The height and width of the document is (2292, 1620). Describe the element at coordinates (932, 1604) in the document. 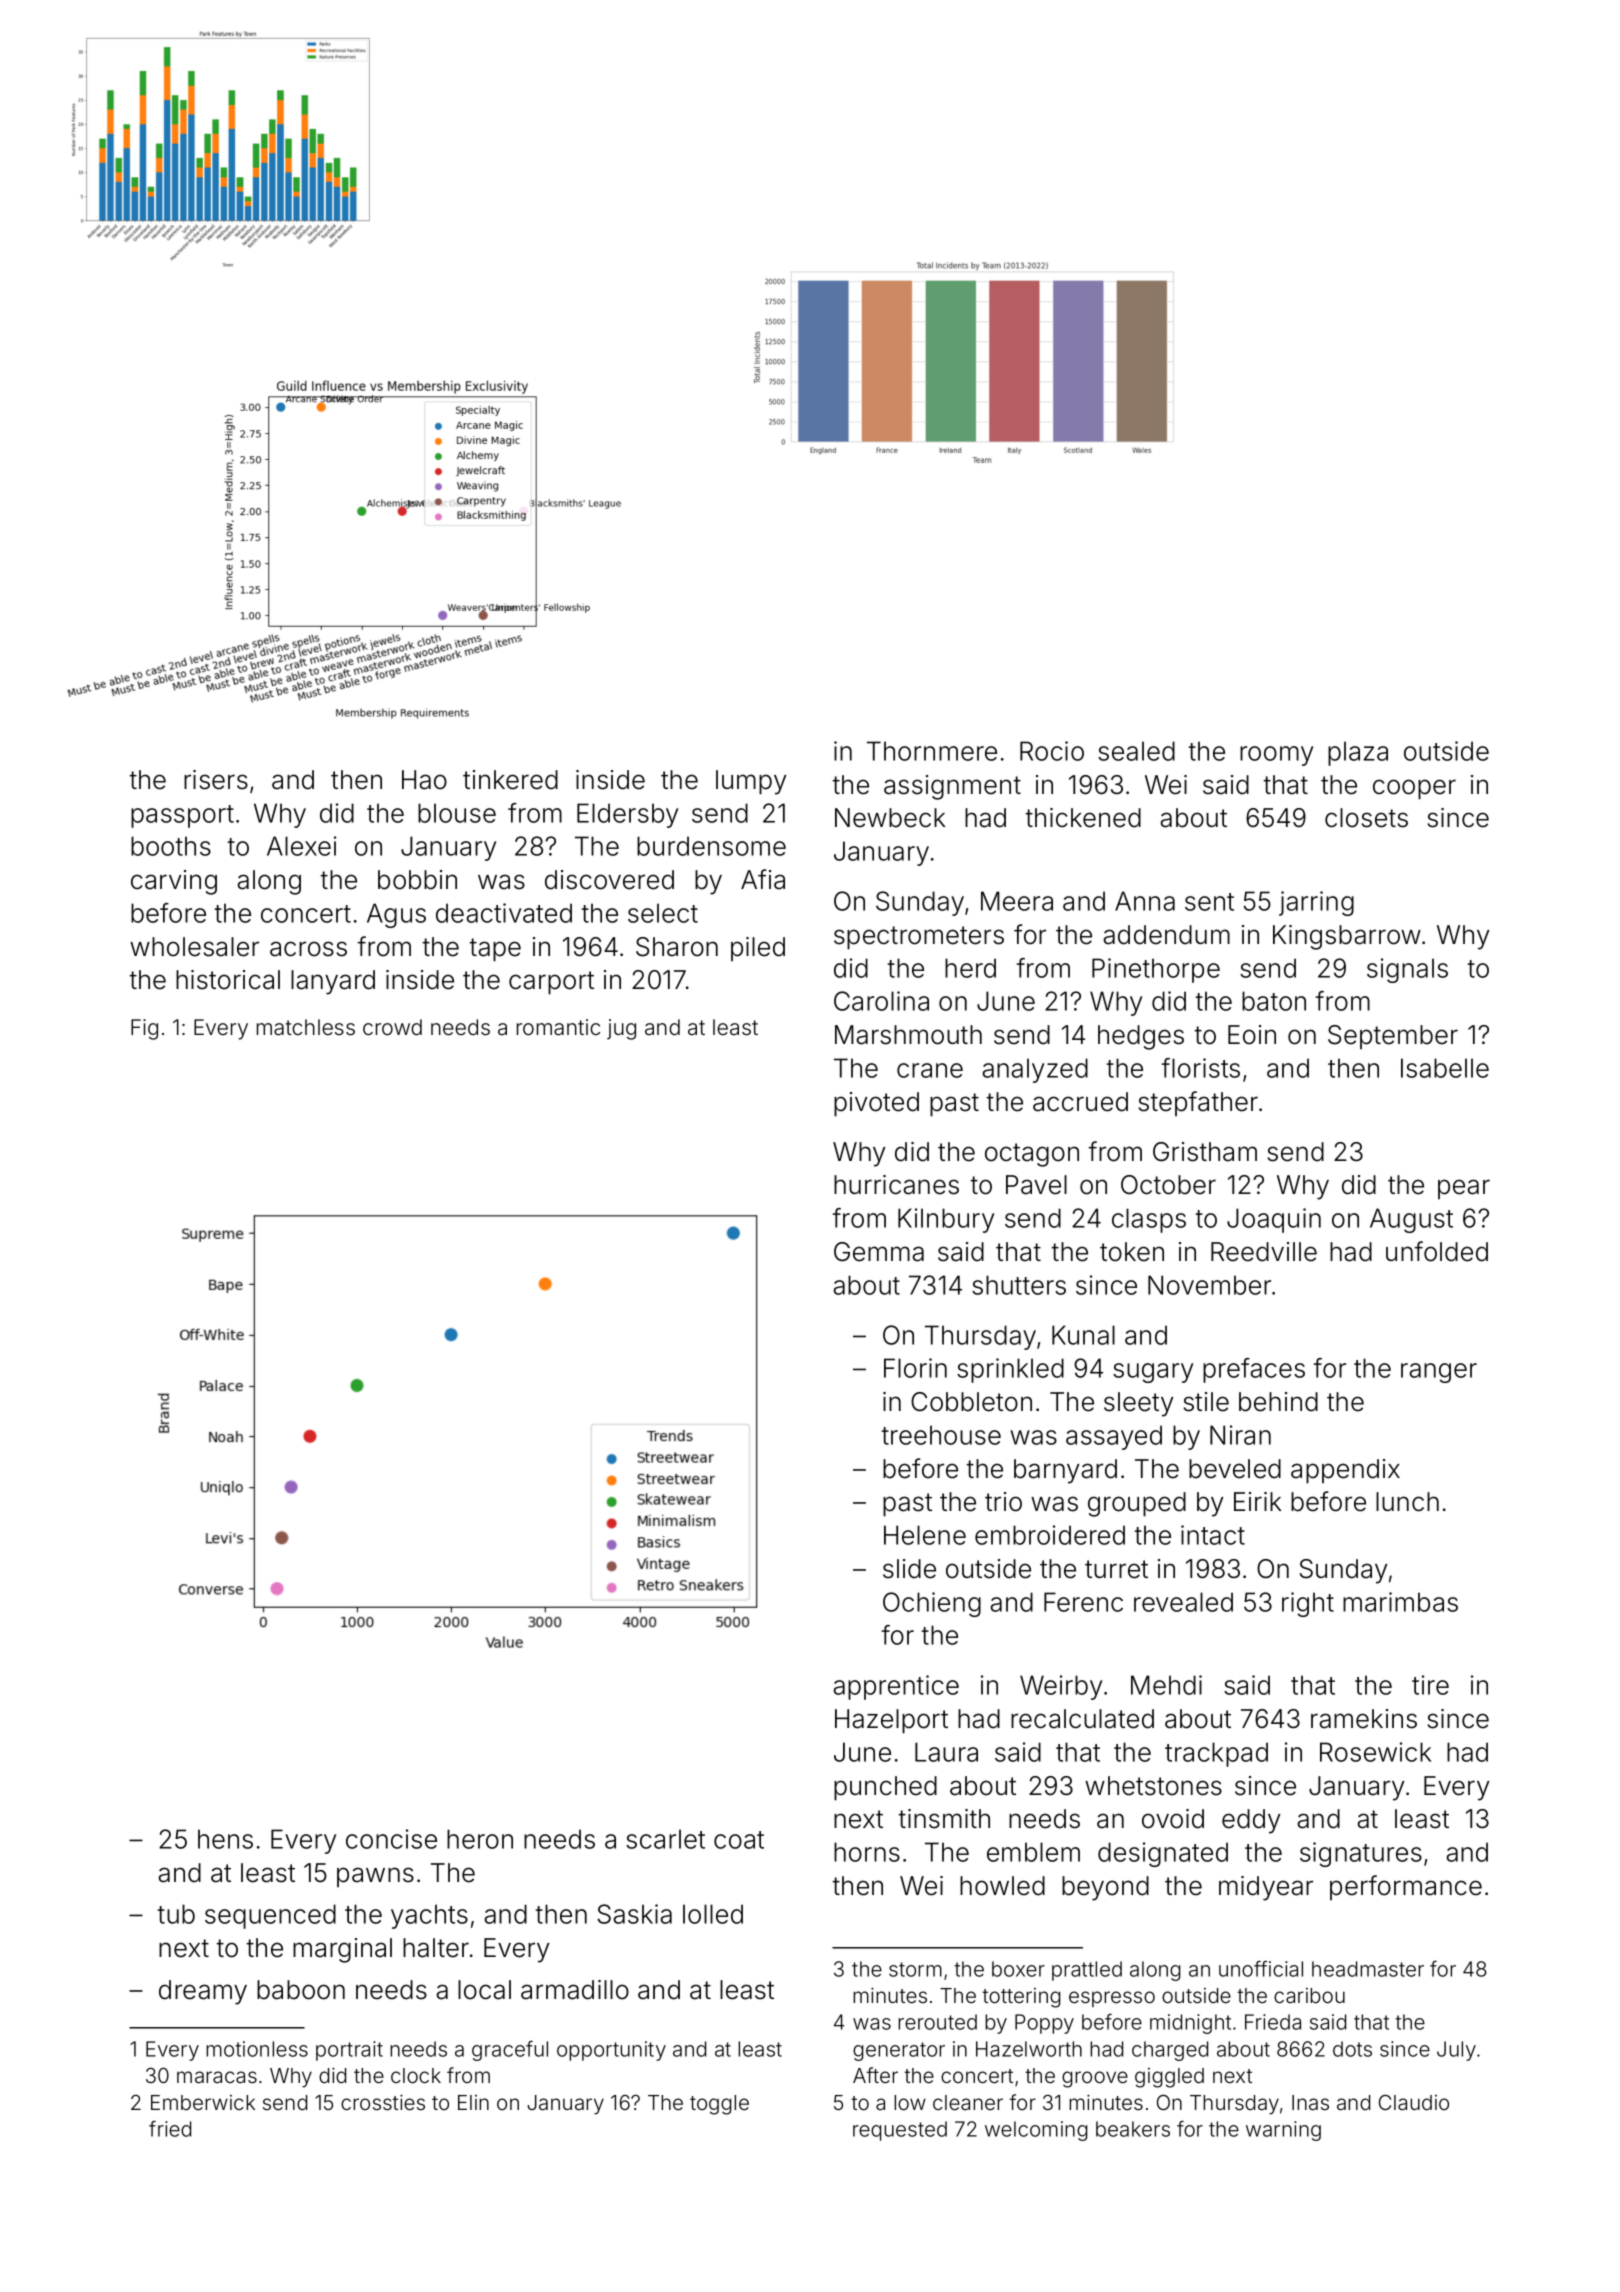

I see `Ochieng` at that location.
